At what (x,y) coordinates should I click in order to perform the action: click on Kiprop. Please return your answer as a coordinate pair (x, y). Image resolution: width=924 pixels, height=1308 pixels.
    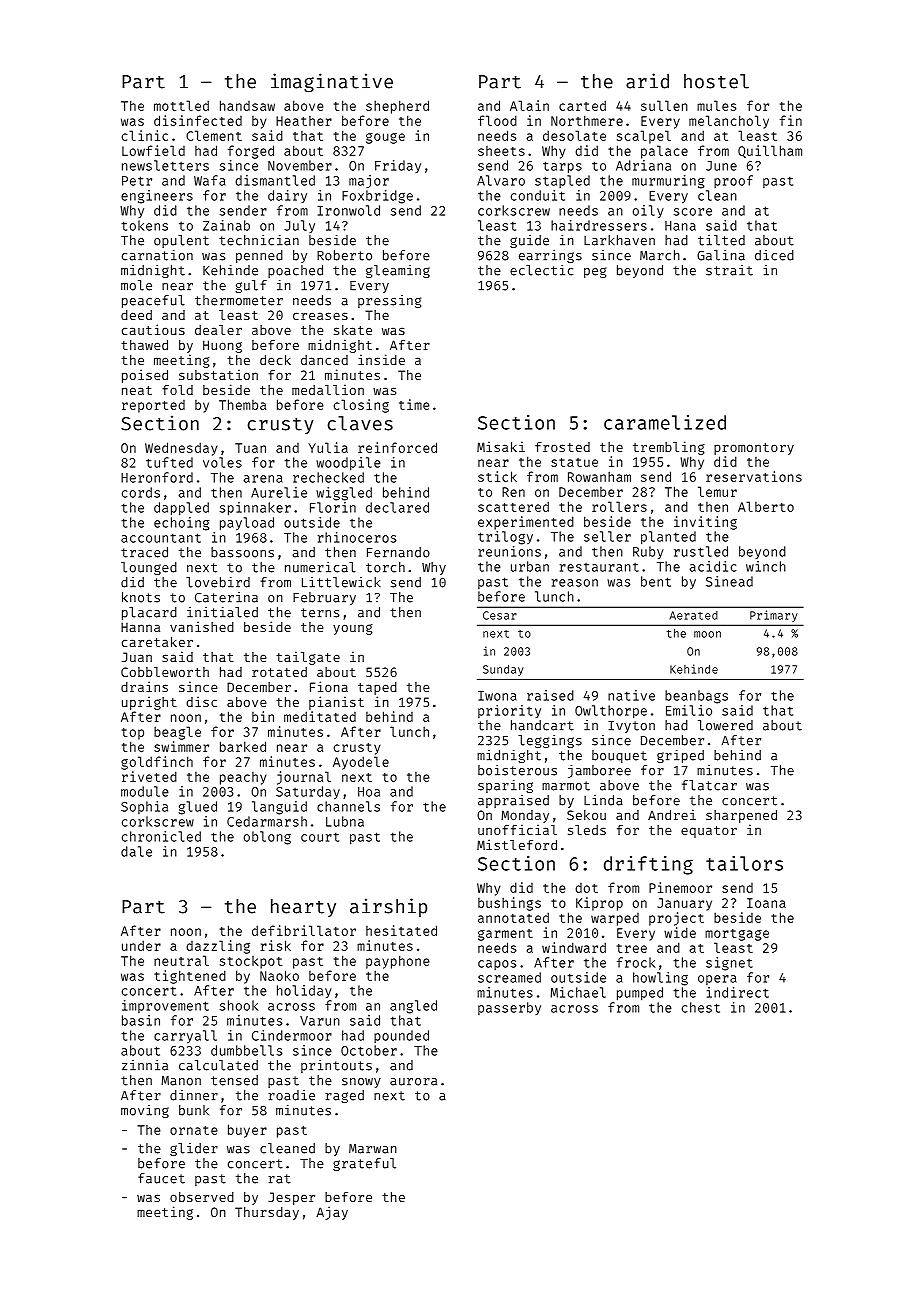
    Looking at the image, I should click on (599, 904).
